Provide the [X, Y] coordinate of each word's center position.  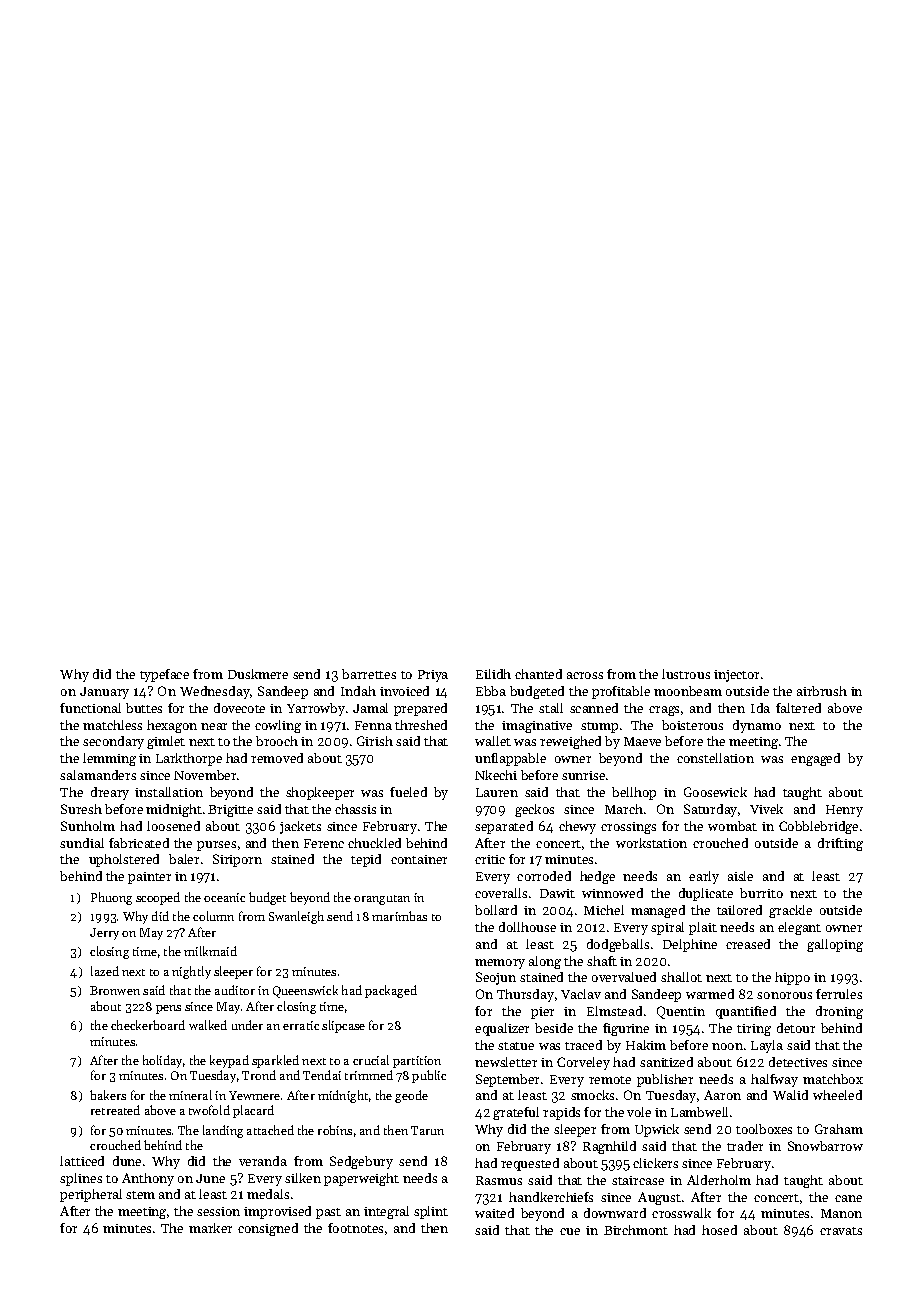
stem [140, 1195]
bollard [496, 910]
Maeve [642, 741]
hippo [792, 978]
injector [736, 676]
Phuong [111, 898]
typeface [164, 675]
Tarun [427, 1130]
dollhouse [527, 927]
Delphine [690, 945]
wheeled [837, 1095]
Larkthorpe [189, 759]
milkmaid [210, 951]
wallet [493, 741]
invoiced [404, 691]
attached [270, 1130]
